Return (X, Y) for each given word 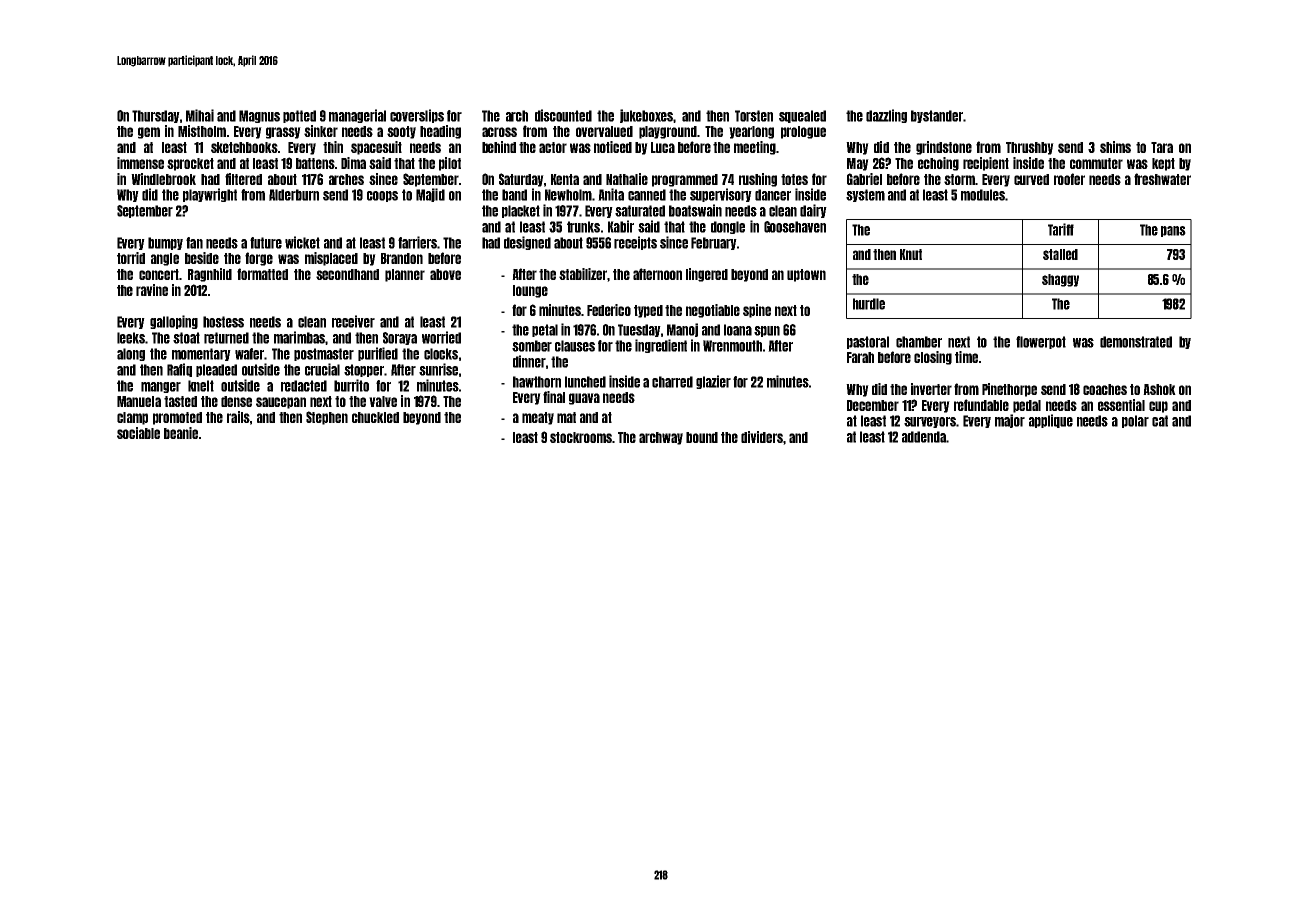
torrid (131, 258)
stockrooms (581, 437)
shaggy (1060, 280)
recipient (986, 164)
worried (441, 337)
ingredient (661, 346)
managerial (357, 116)
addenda (924, 437)
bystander (937, 116)
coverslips (417, 116)
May (858, 164)
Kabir (621, 226)
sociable (138, 433)
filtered (243, 179)
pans (1173, 231)
